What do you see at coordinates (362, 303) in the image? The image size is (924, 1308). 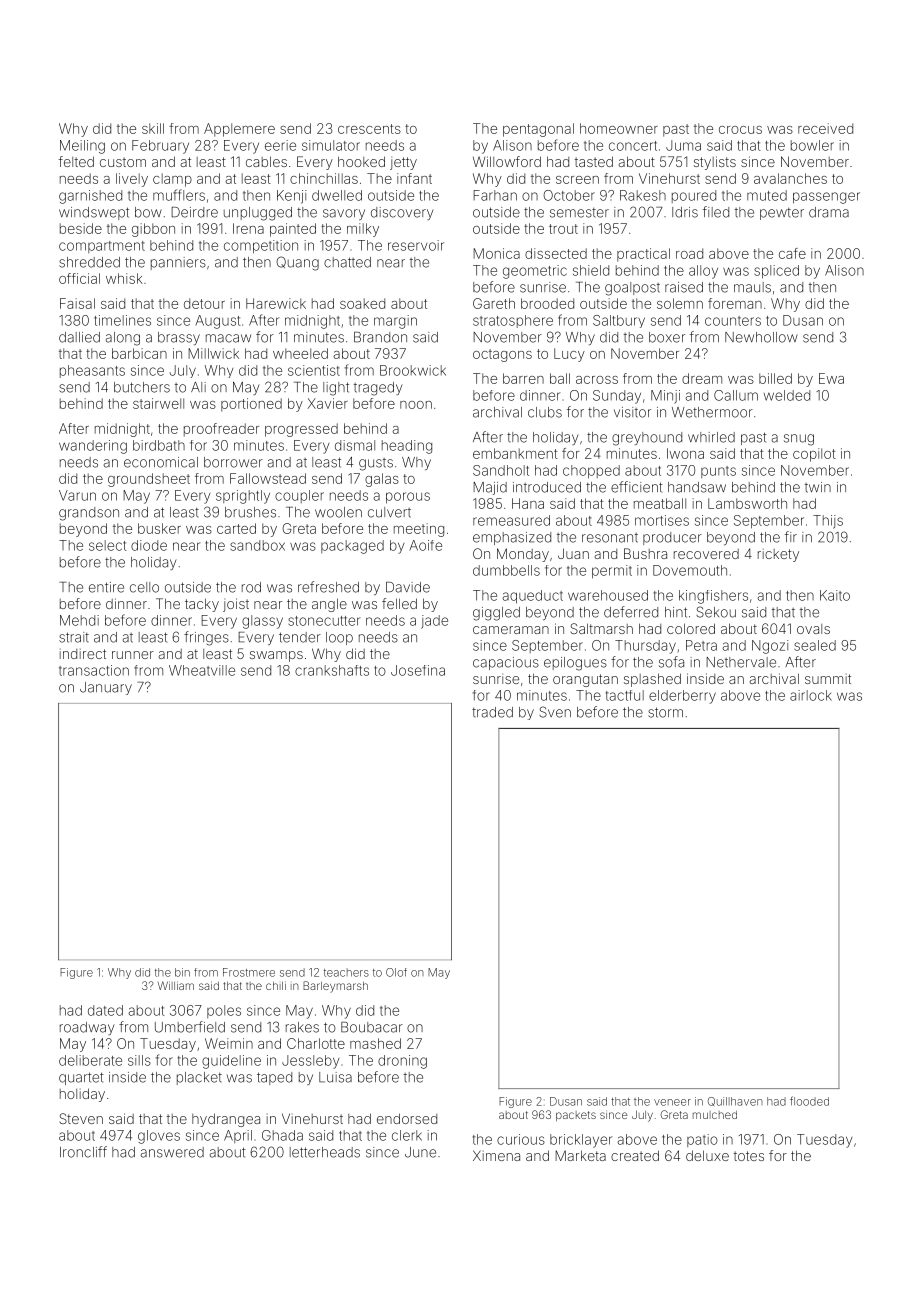 I see `soaked` at bounding box center [362, 303].
